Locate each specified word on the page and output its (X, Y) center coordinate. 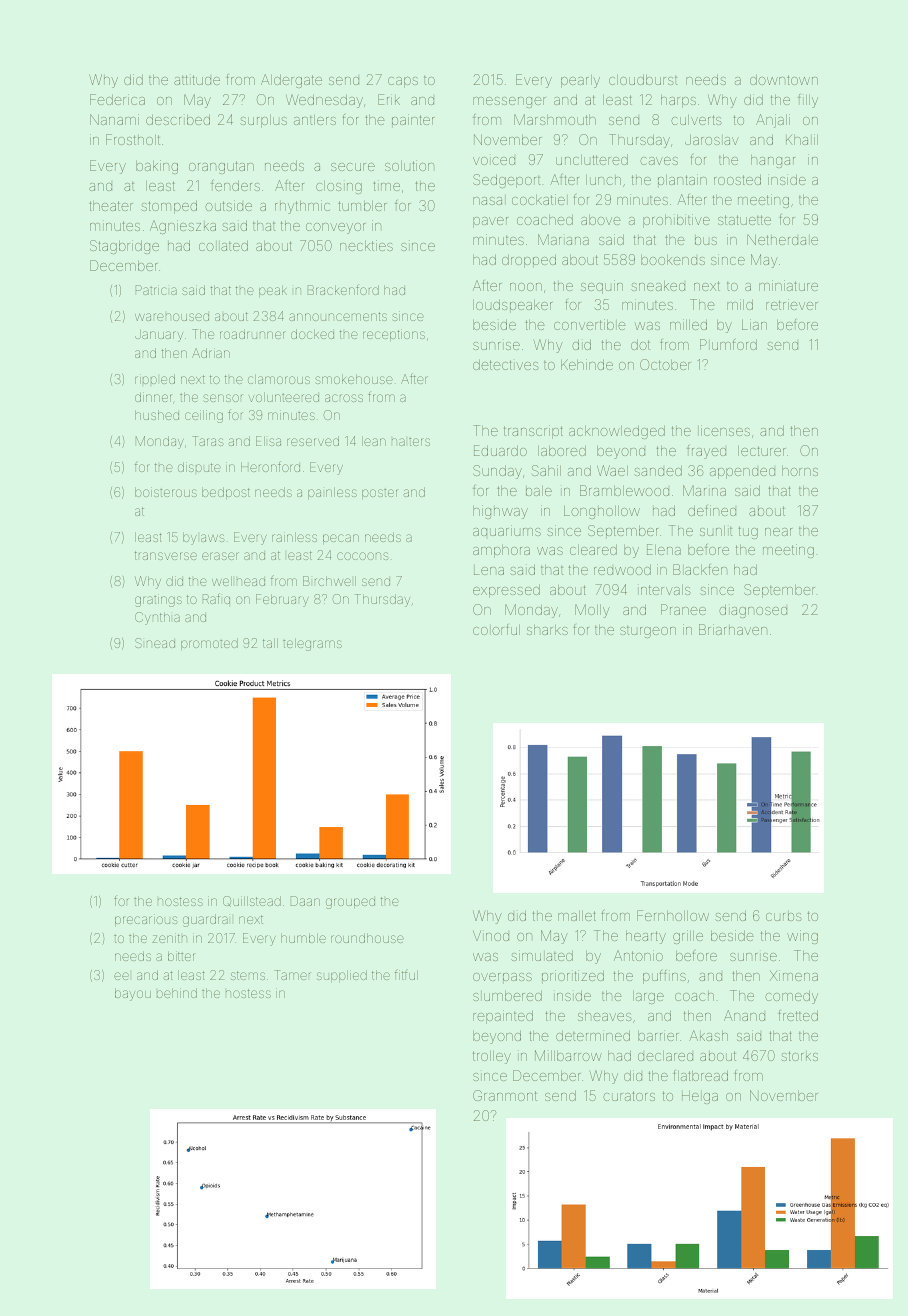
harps (678, 101)
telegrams (312, 644)
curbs (783, 916)
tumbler (362, 206)
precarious (146, 920)
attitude (197, 80)
